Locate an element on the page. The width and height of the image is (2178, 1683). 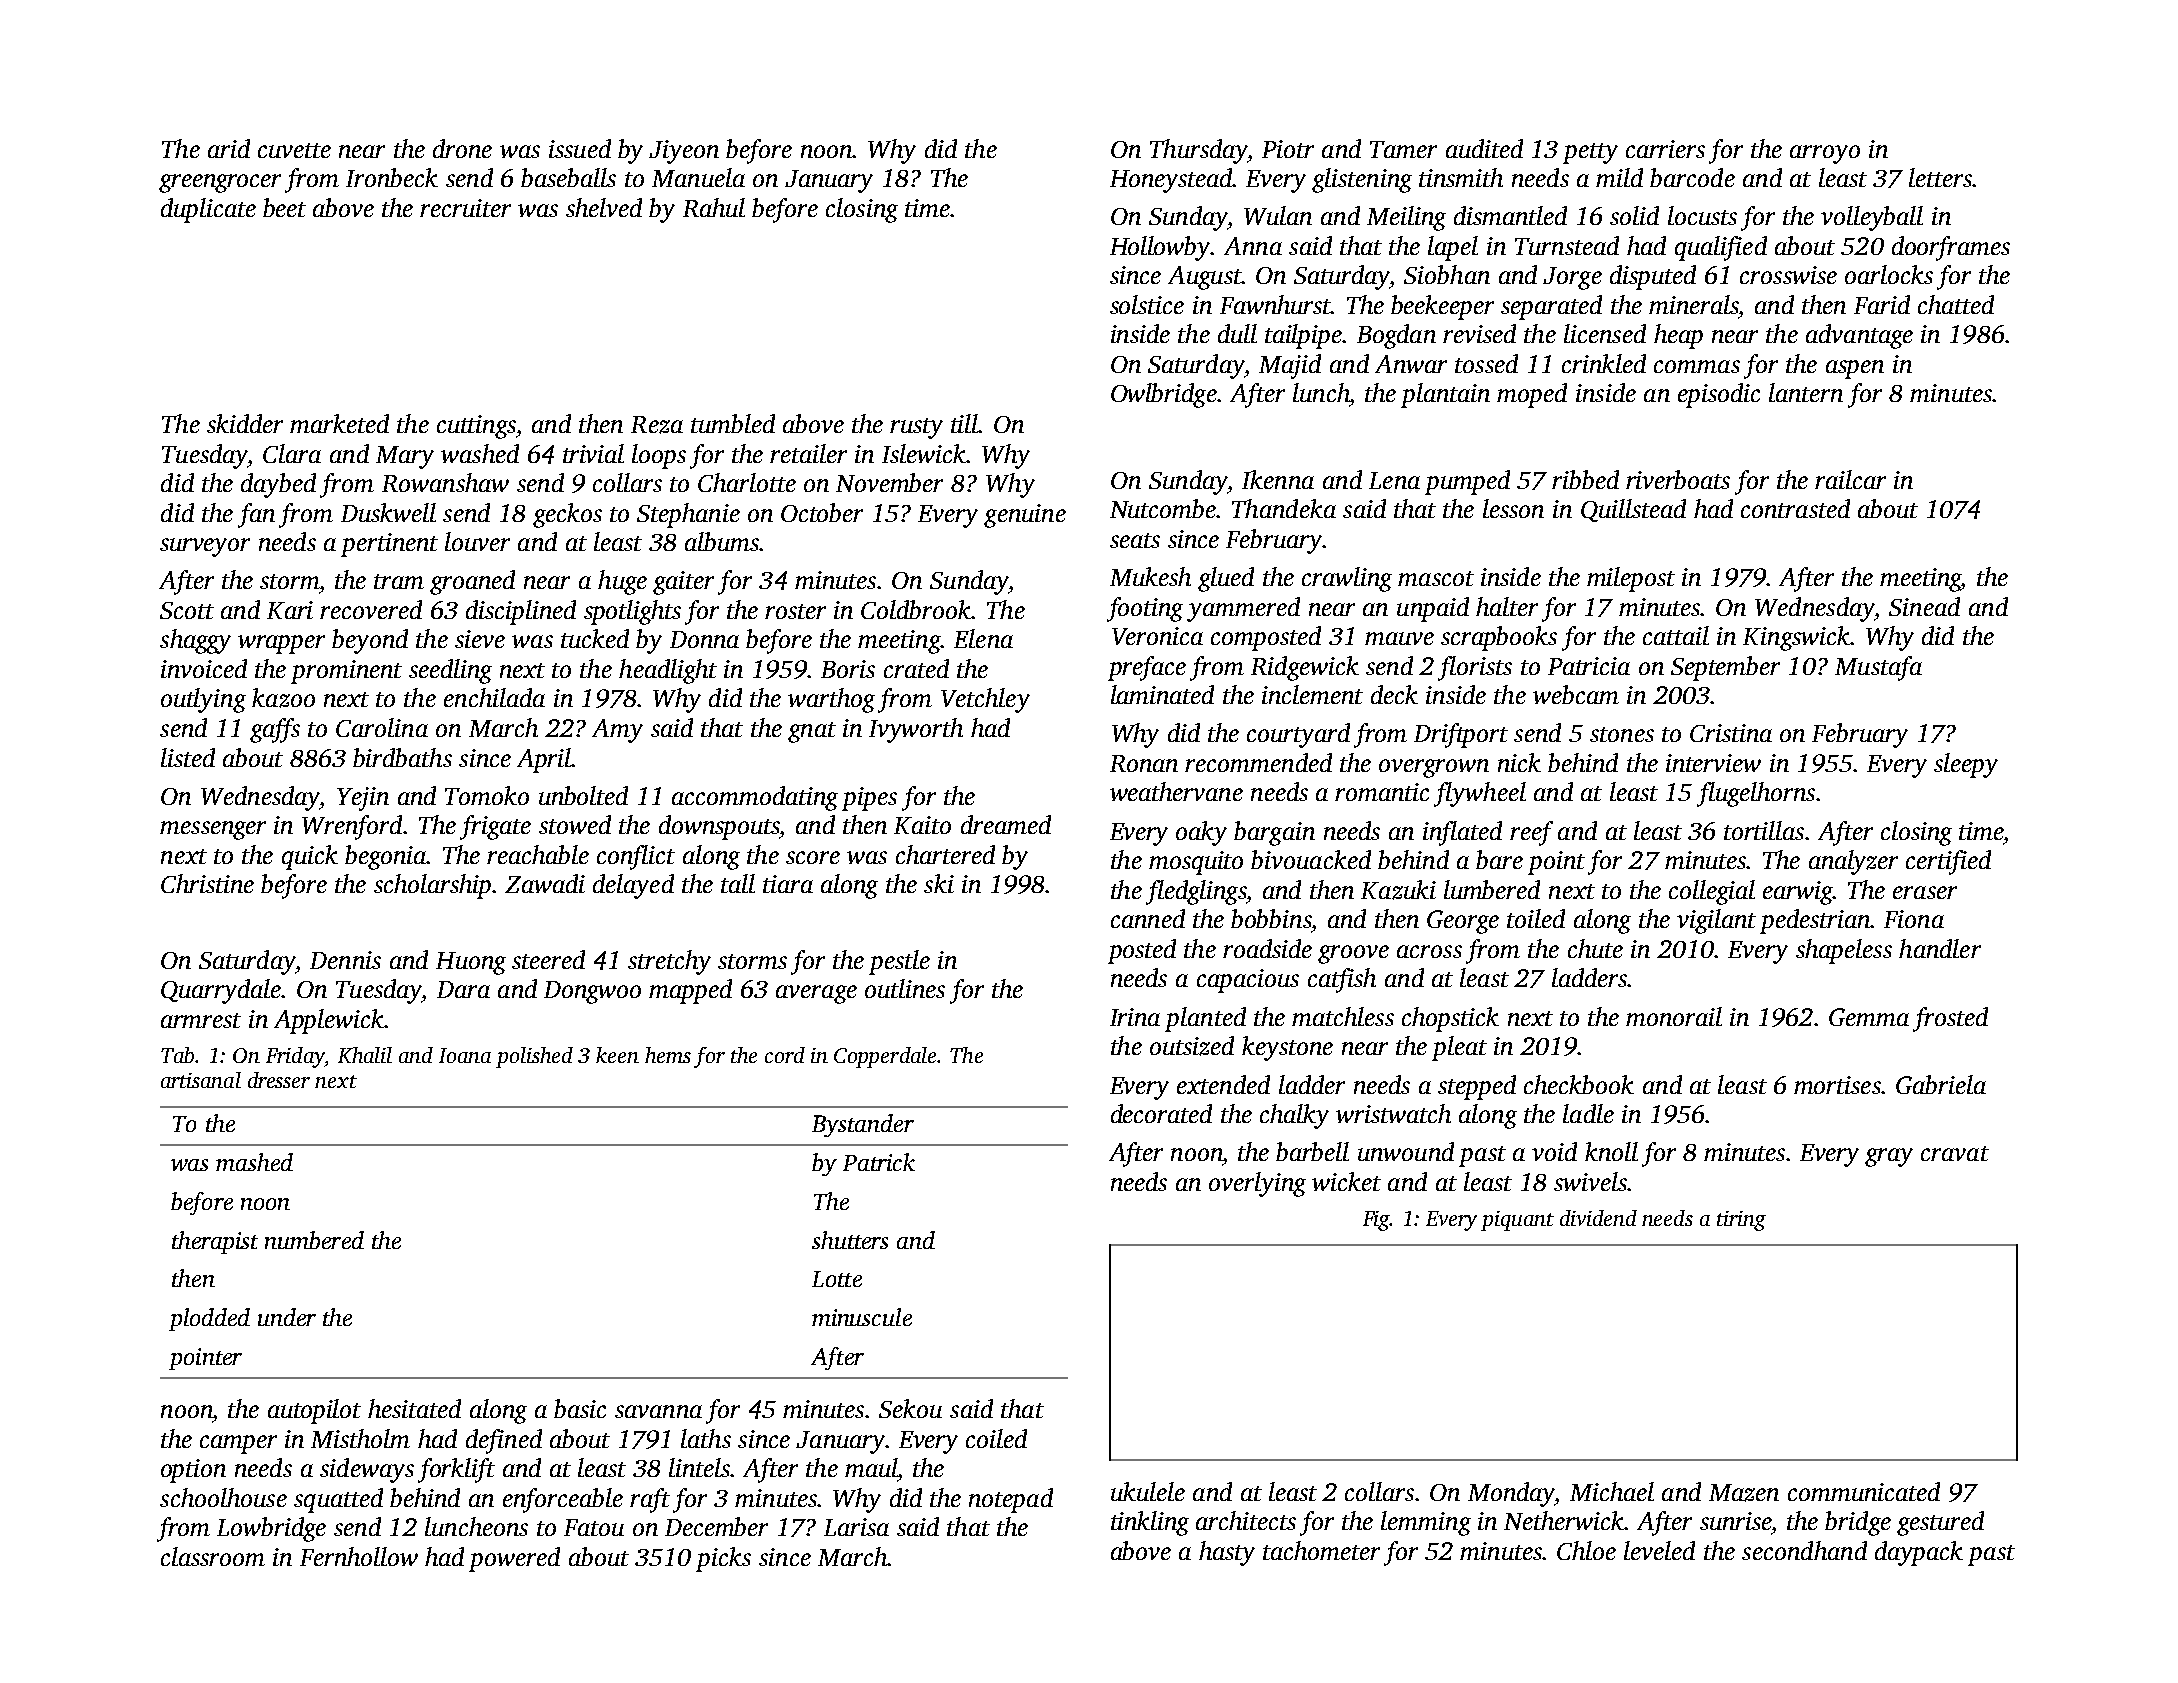
eraser is located at coordinates (1925, 892).
